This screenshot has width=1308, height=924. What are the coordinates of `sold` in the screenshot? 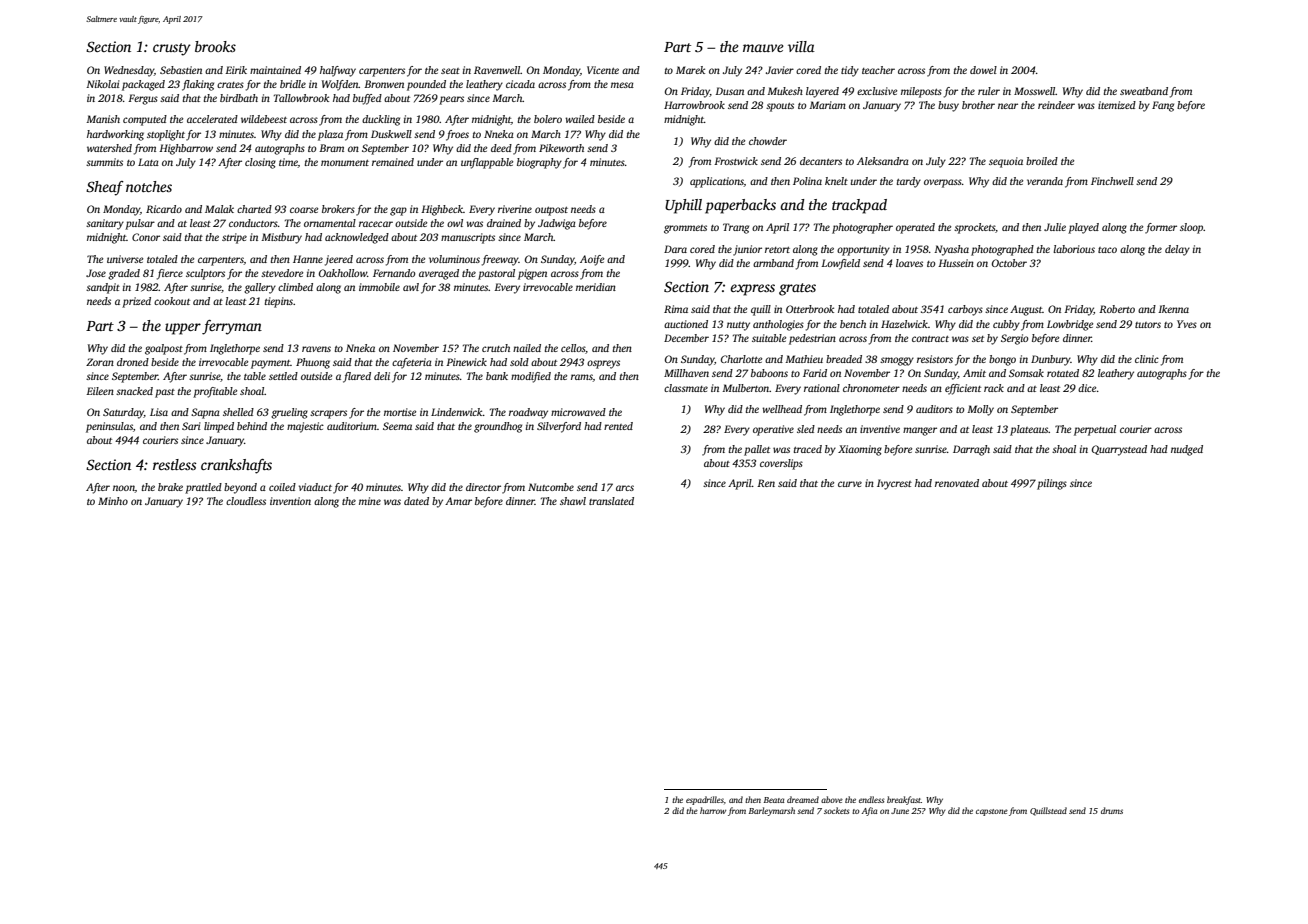 It's located at (519, 362).
